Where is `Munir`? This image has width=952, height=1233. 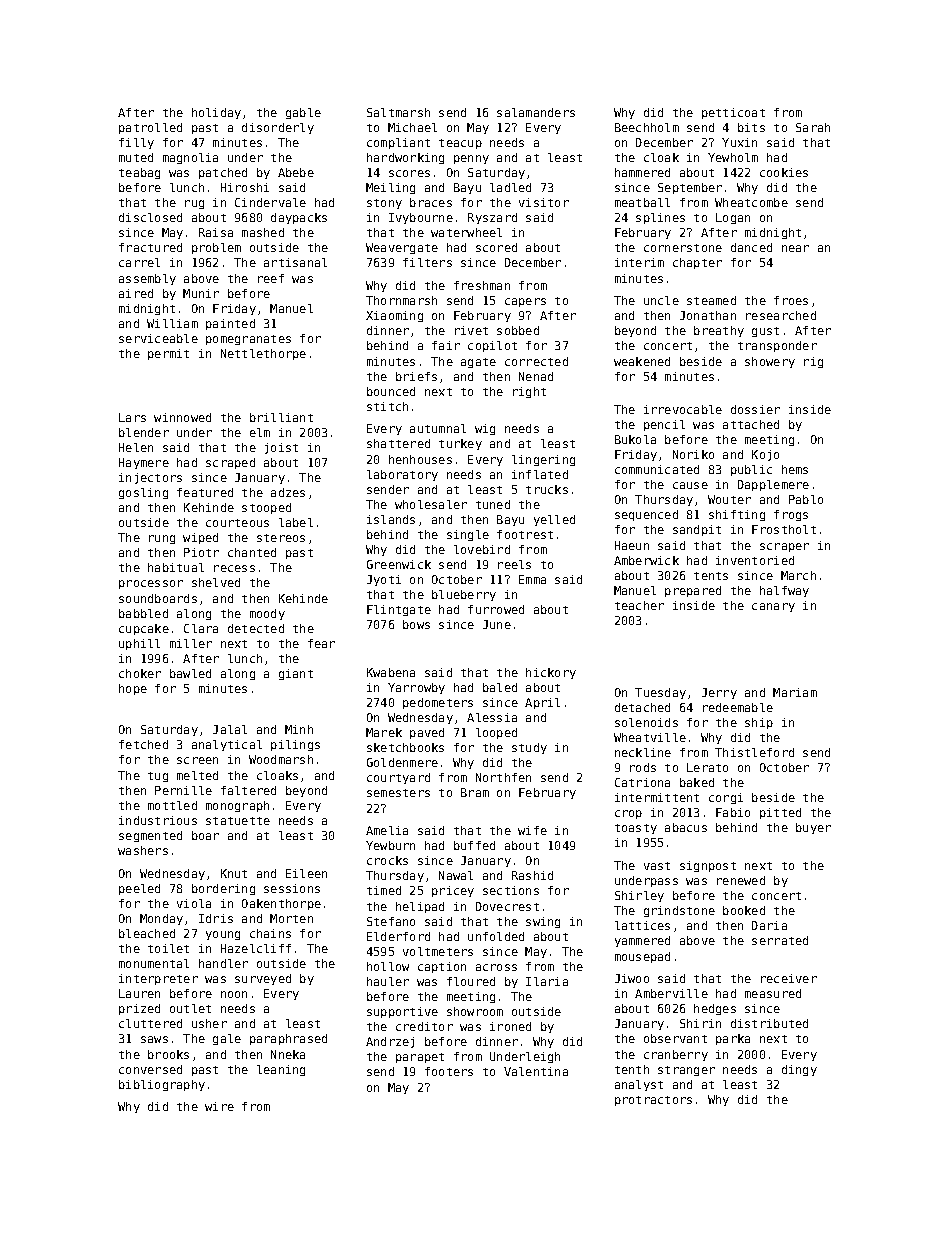
Munir is located at coordinates (201, 293).
